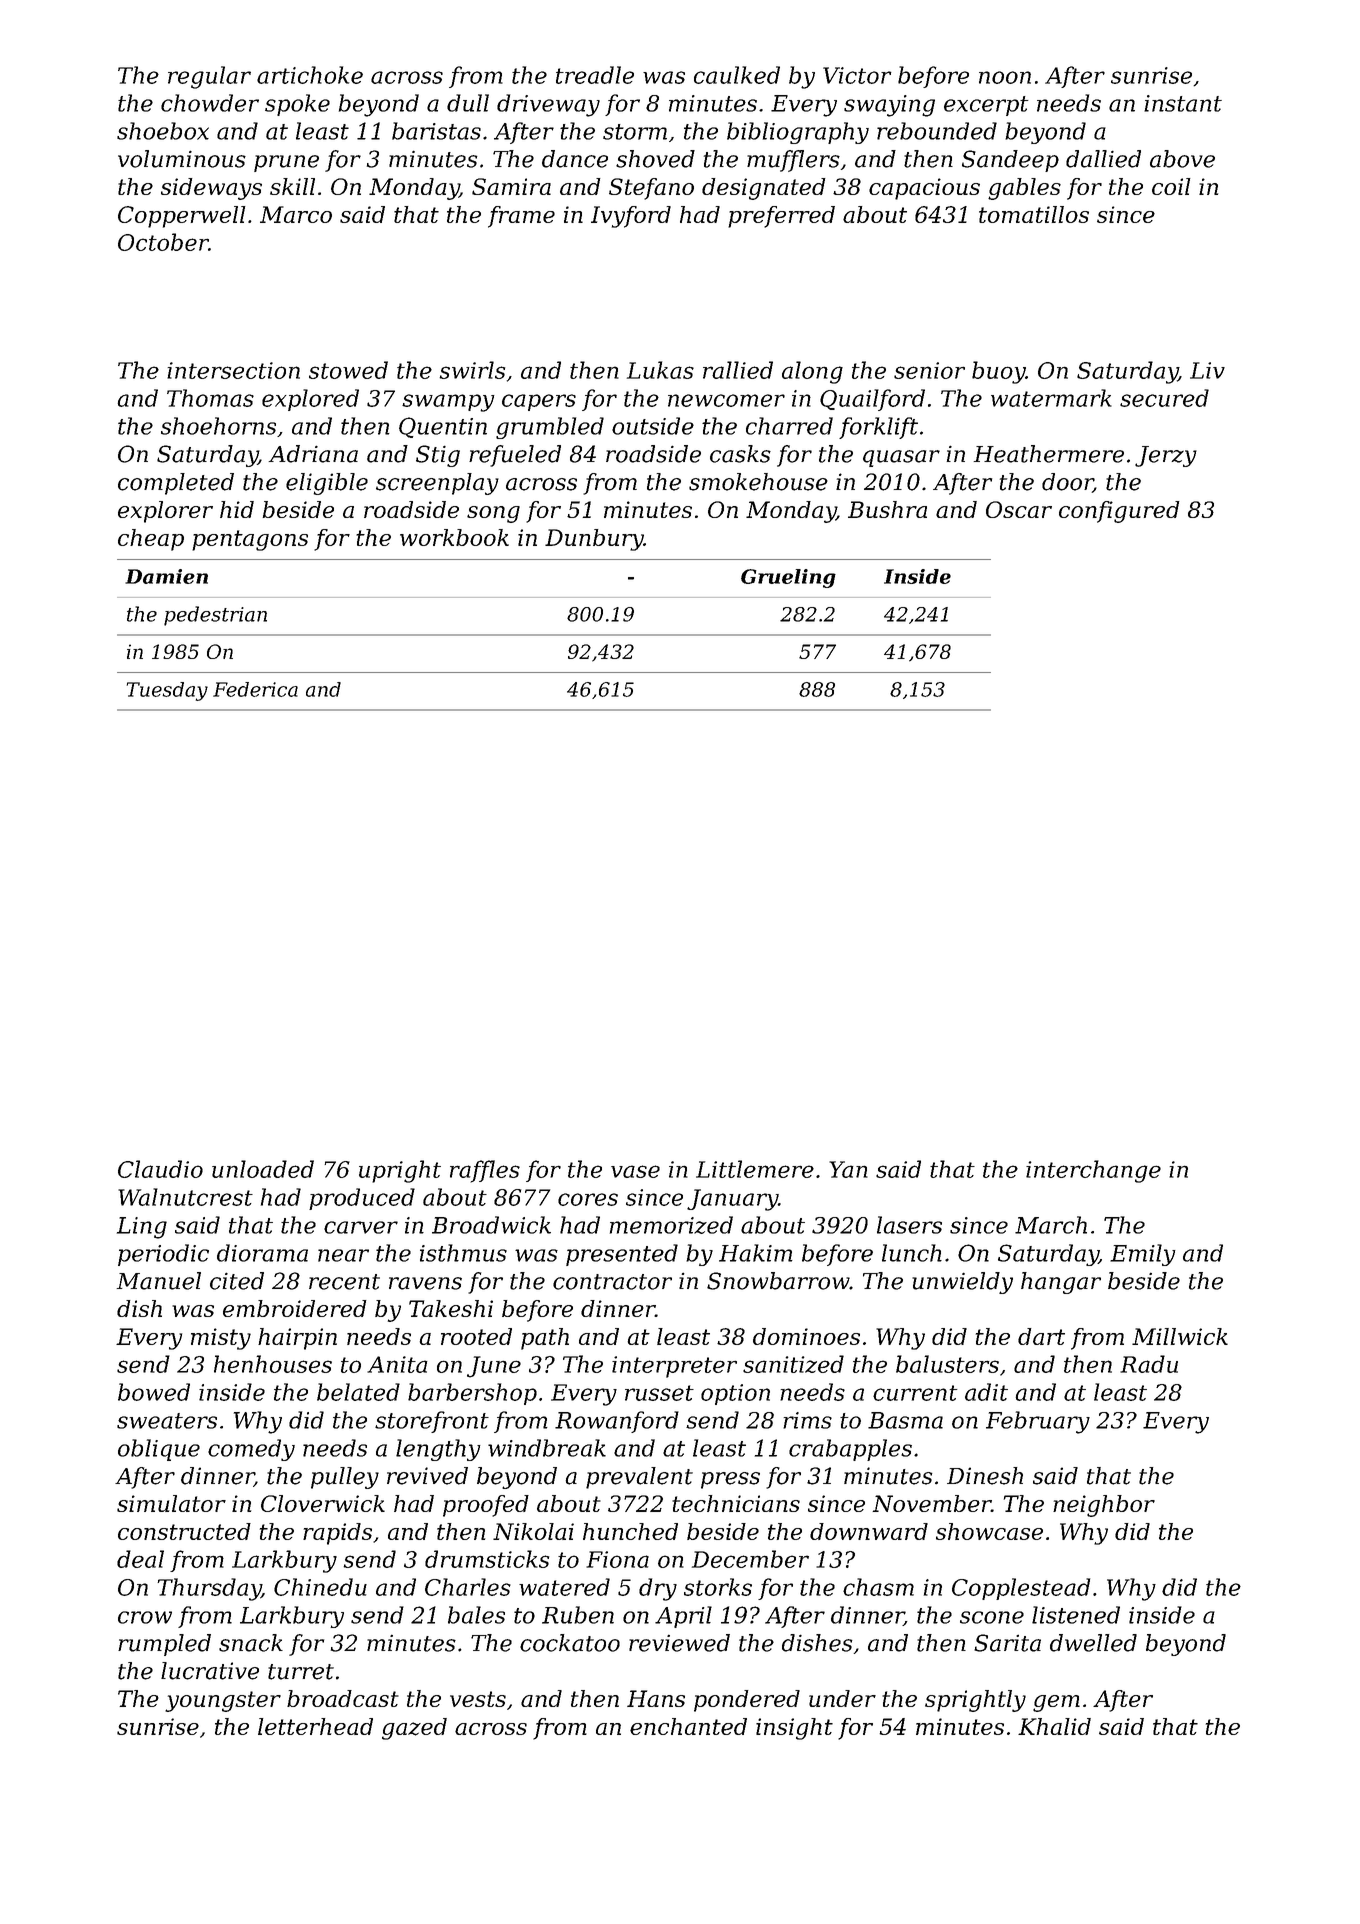 The width and height of the document is (1360, 1924). I want to click on Littlemere, so click(755, 1169).
